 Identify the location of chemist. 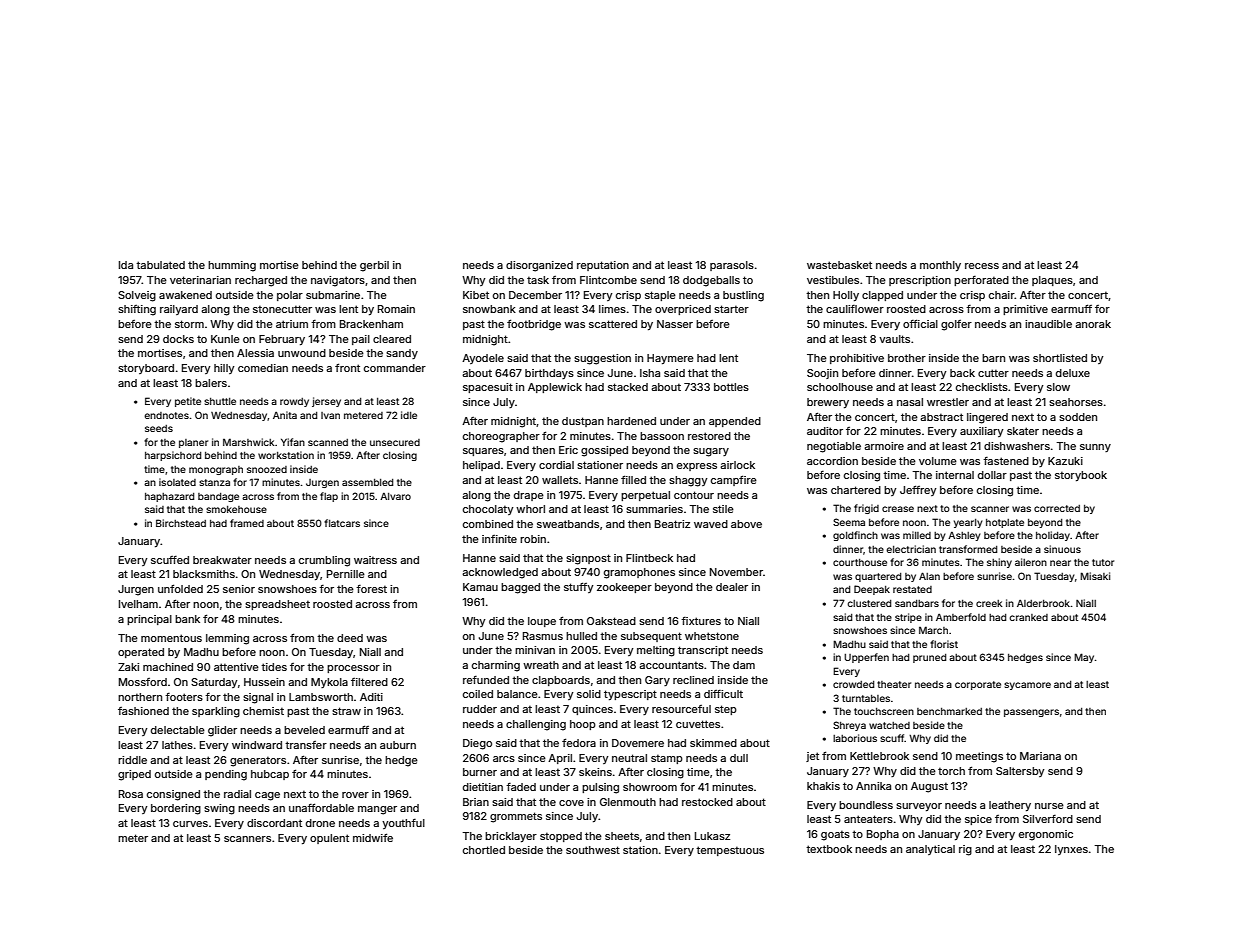
(263, 711).
